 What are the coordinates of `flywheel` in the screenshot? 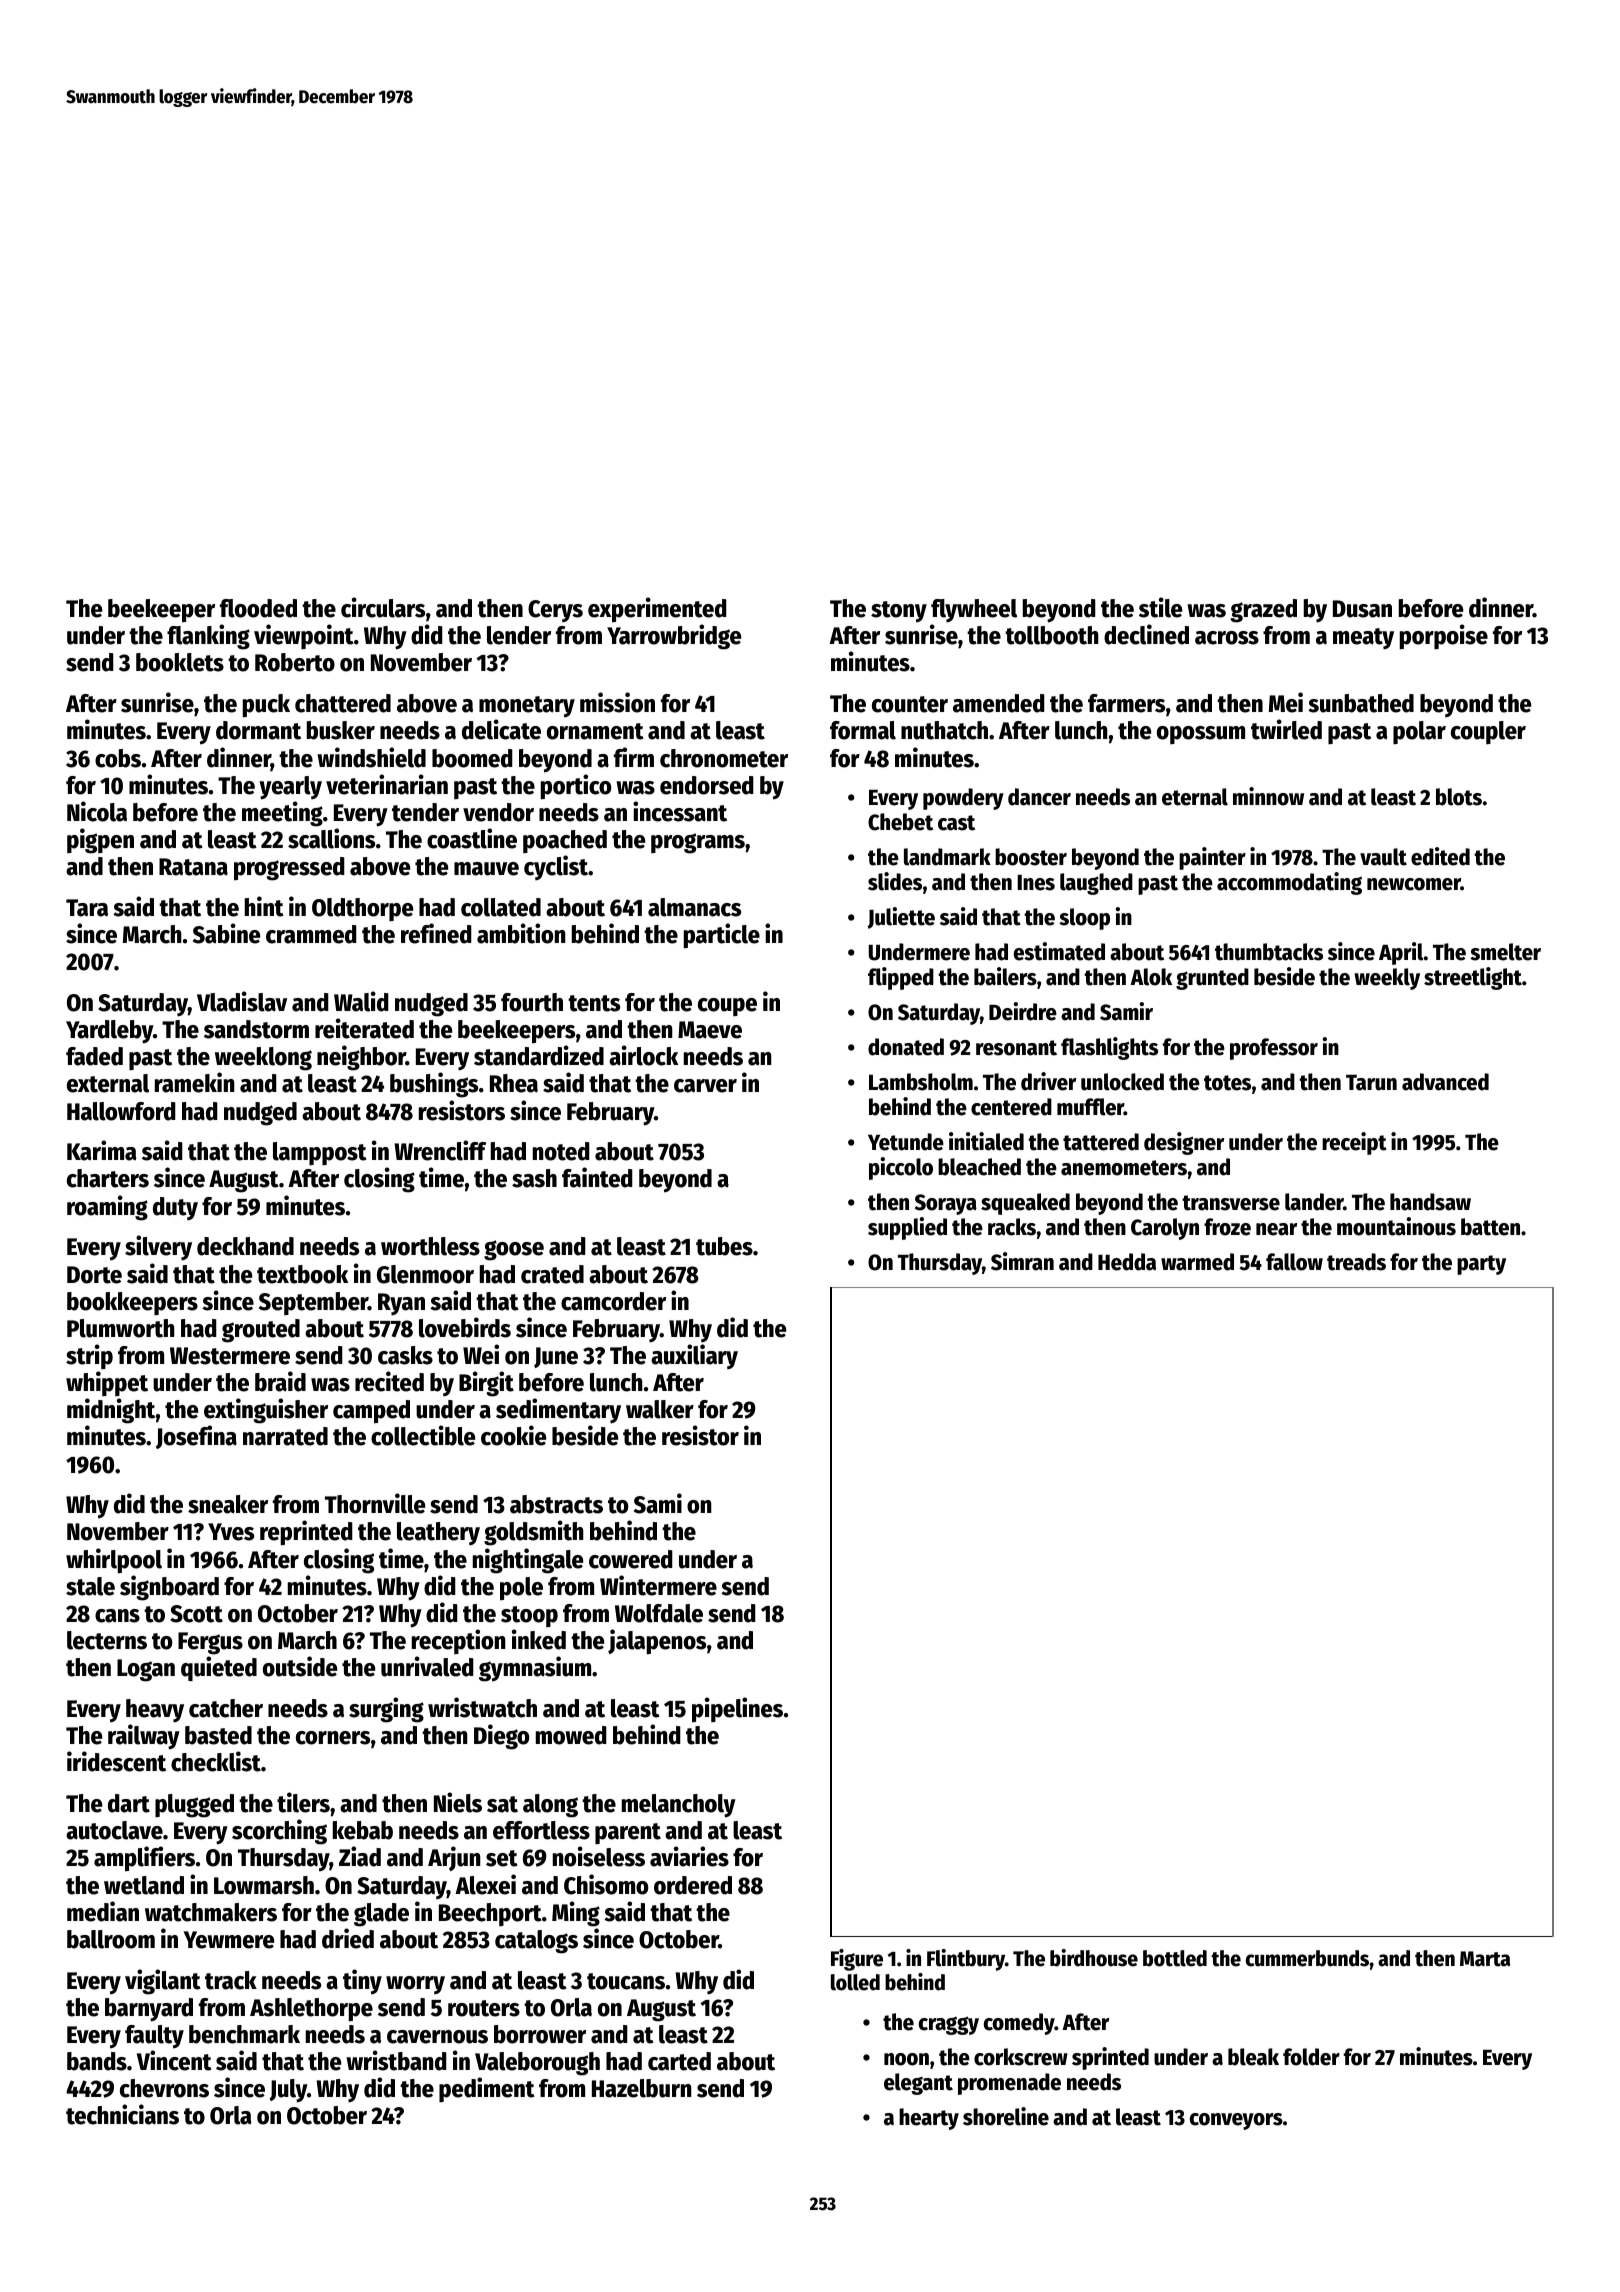 It's located at (974, 611).
